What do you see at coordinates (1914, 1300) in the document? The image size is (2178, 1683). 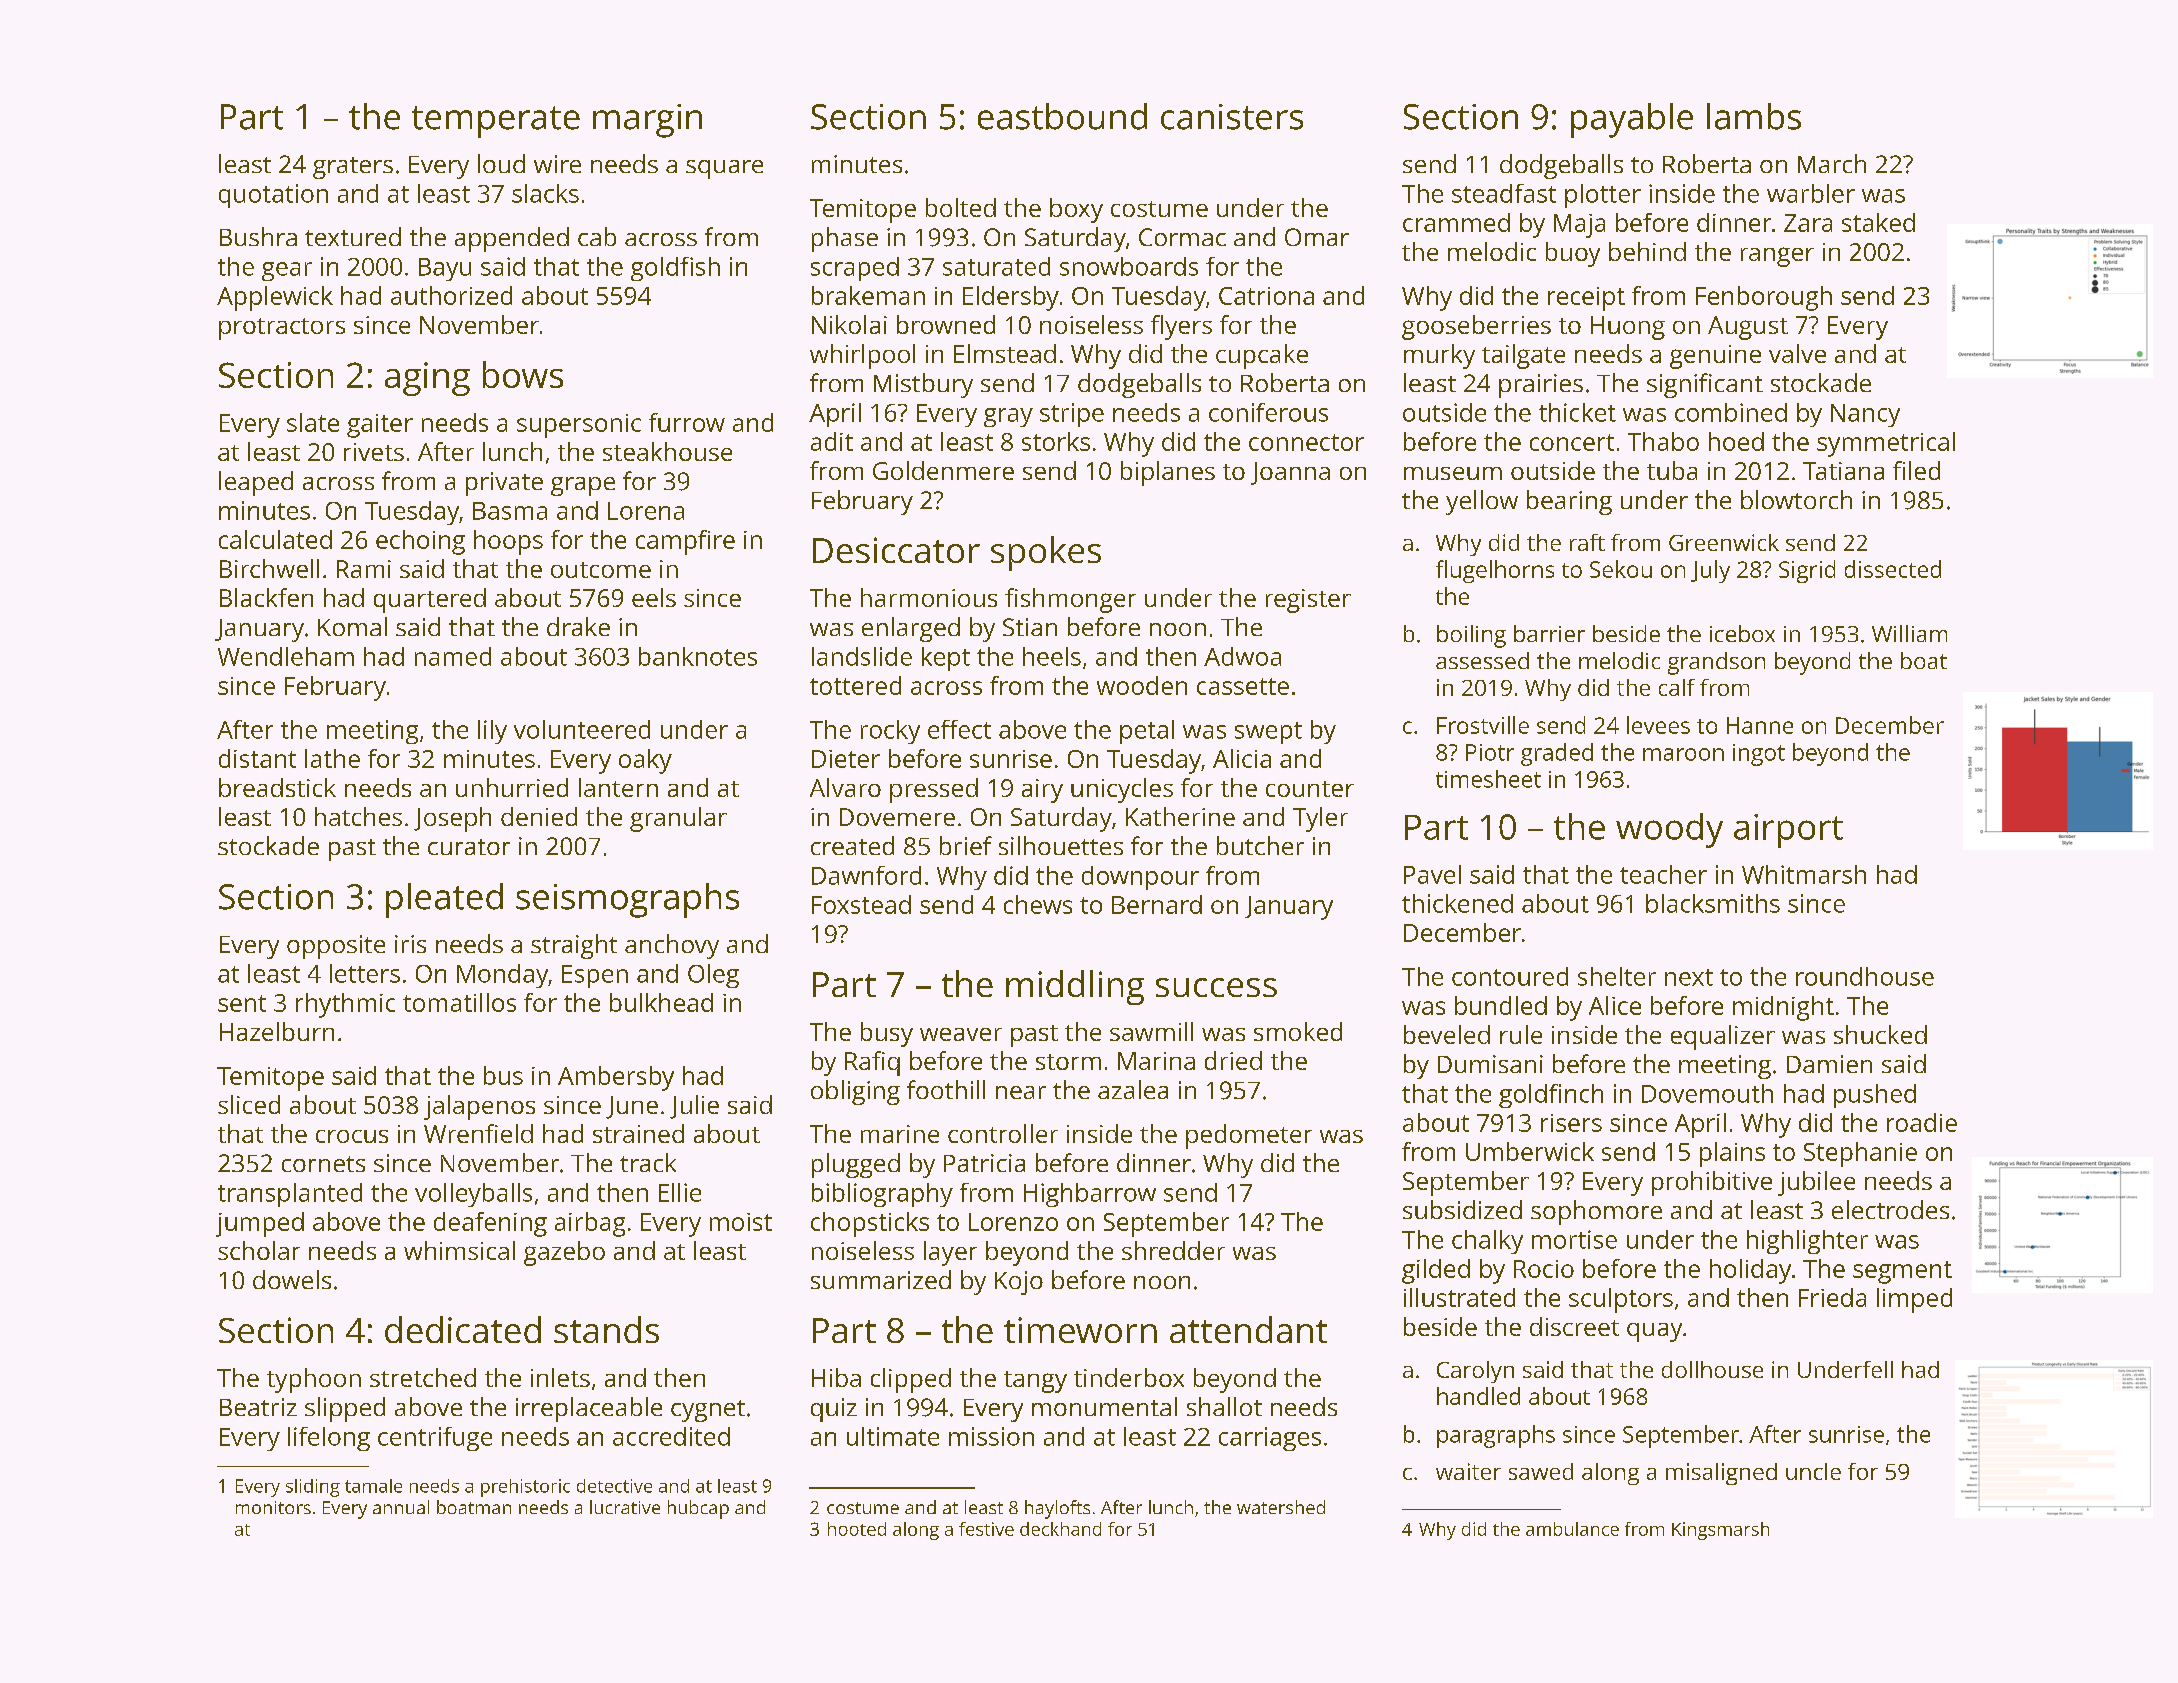 I see `limped` at bounding box center [1914, 1300].
